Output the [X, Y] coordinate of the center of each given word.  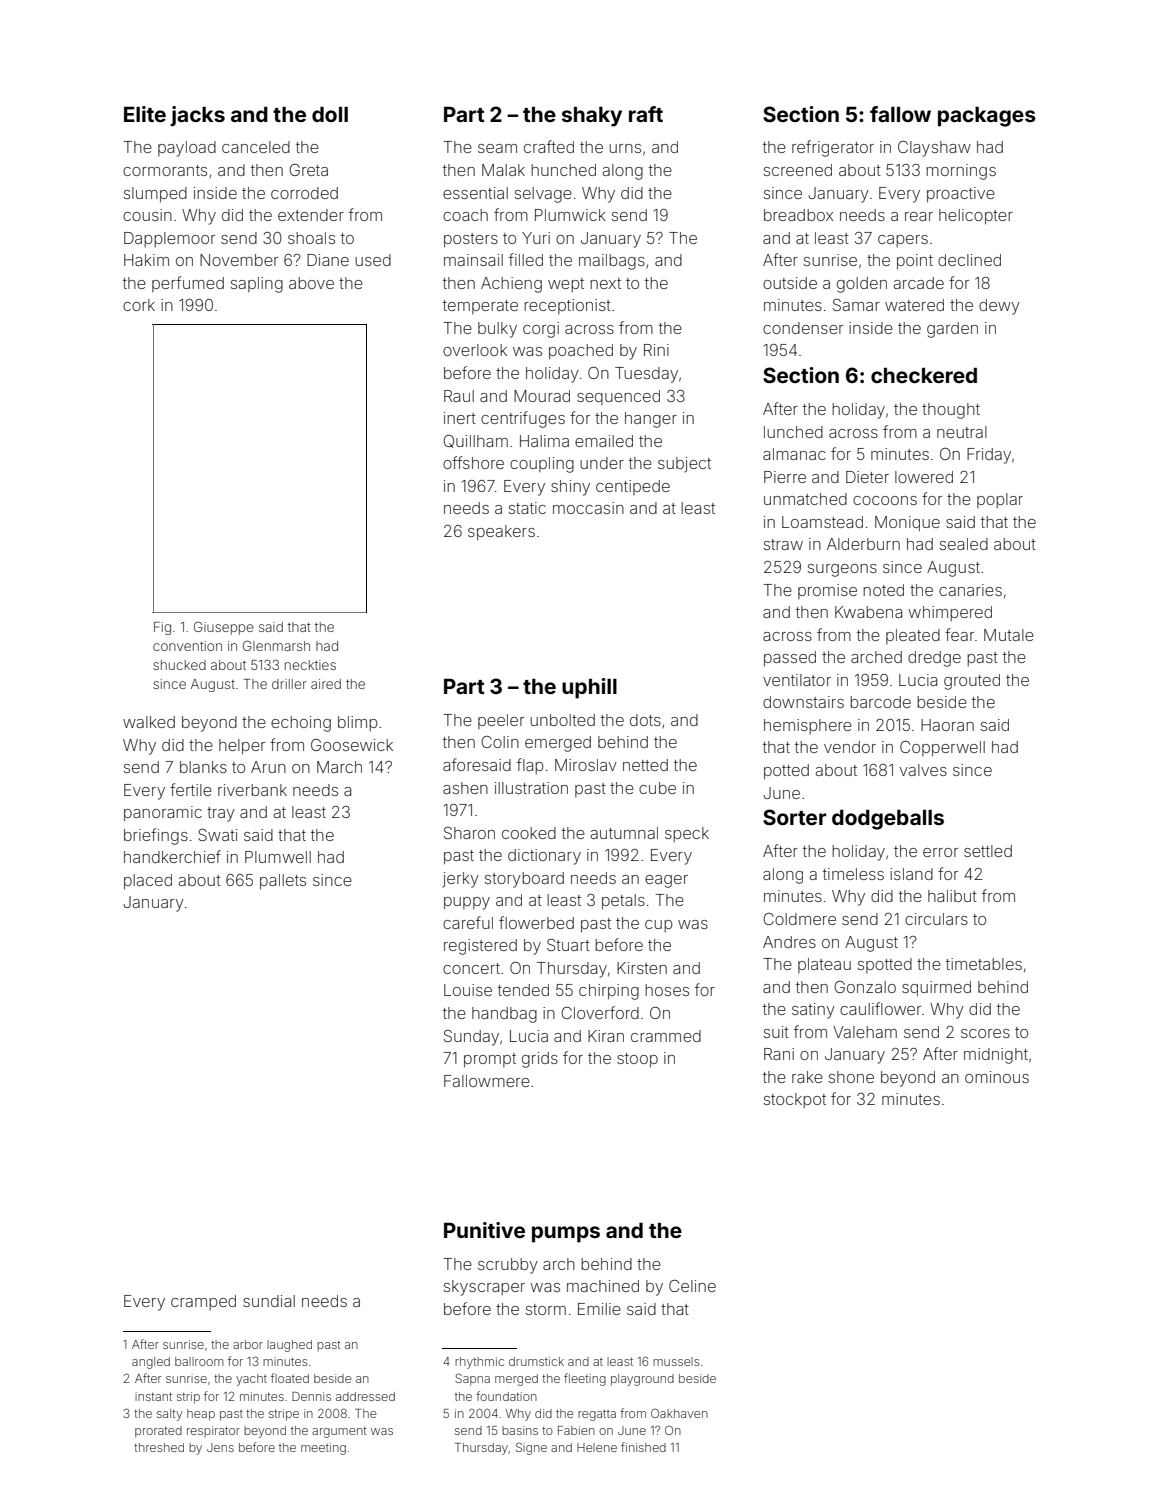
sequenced [618, 397]
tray [221, 814]
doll [330, 114]
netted [645, 765]
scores [985, 1033]
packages [987, 117]
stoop [637, 1060]
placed [148, 882]
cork [139, 305]
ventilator [797, 680]
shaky [592, 117]
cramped [203, 1302]
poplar [1000, 500]
